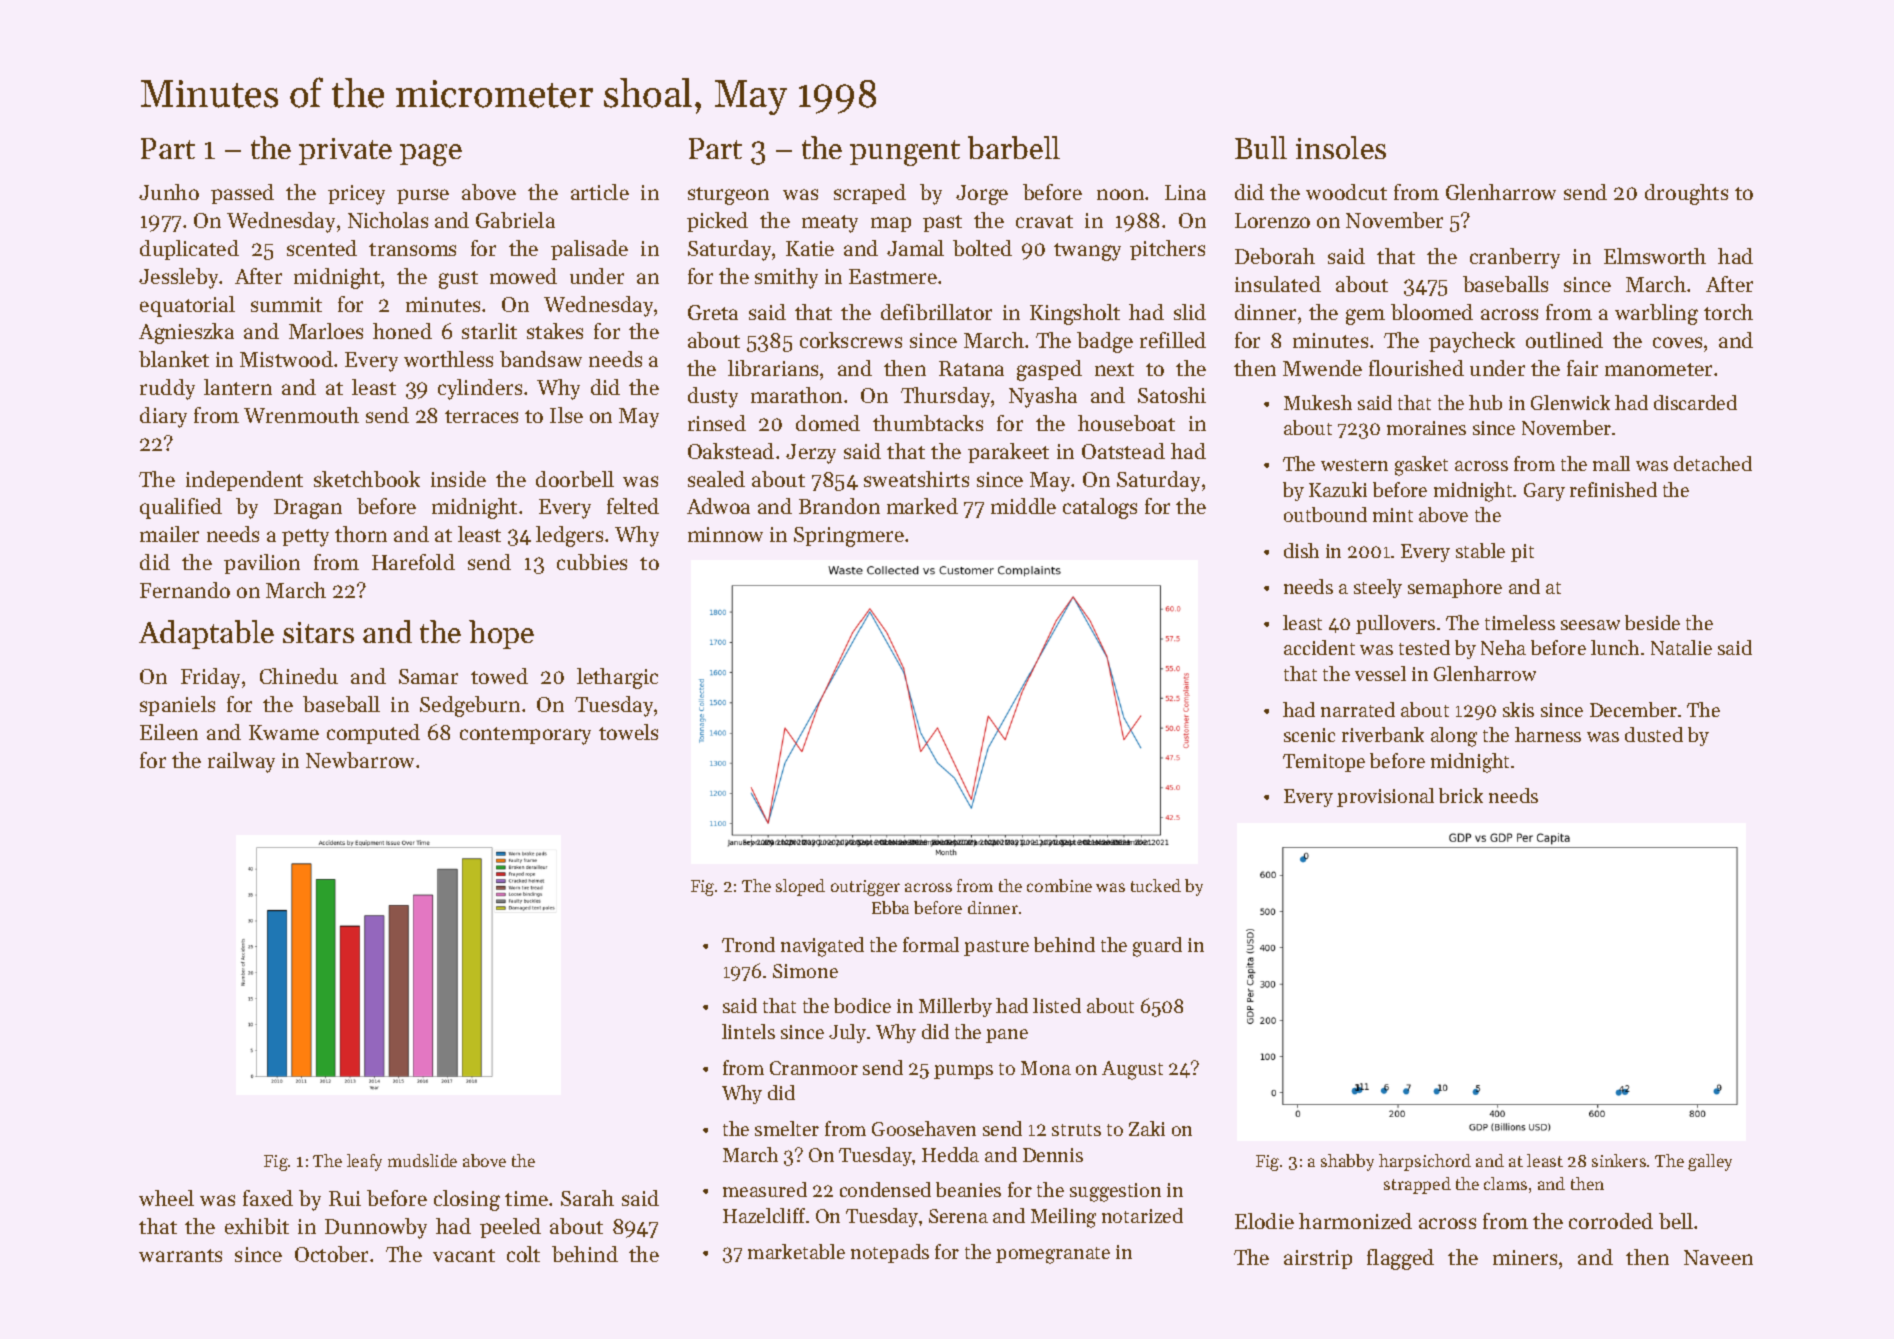 Image resolution: width=1894 pixels, height=1339 pixels. What do you see at coordinates (796, 1251) in the screenshot?
I see `marketable` at bounding box center [796, 1251].
